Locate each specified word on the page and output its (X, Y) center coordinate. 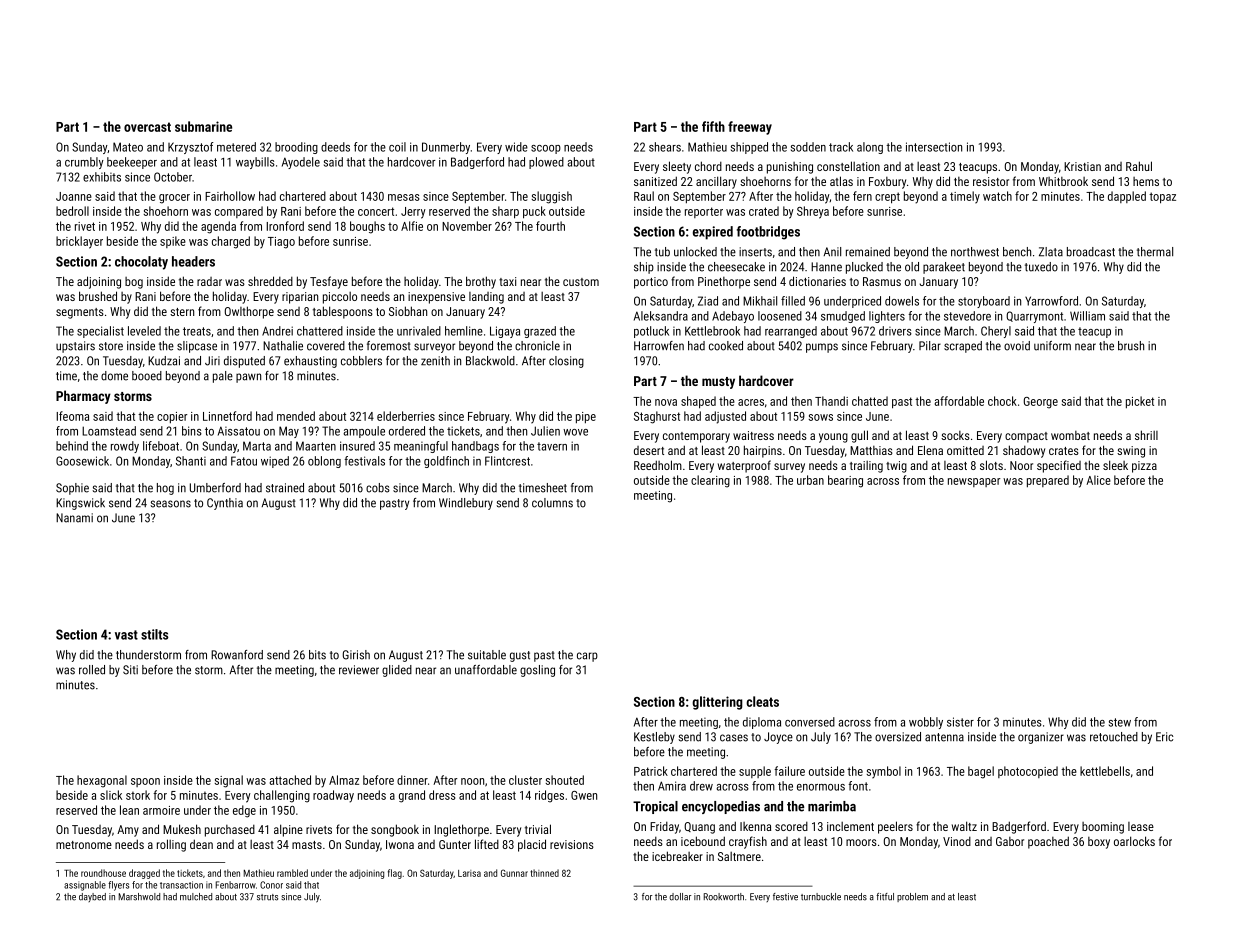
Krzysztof (191, 148)
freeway (750, 128)
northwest (975, 252)
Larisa (469, 873)
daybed (92, 897)
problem (912, 897)
